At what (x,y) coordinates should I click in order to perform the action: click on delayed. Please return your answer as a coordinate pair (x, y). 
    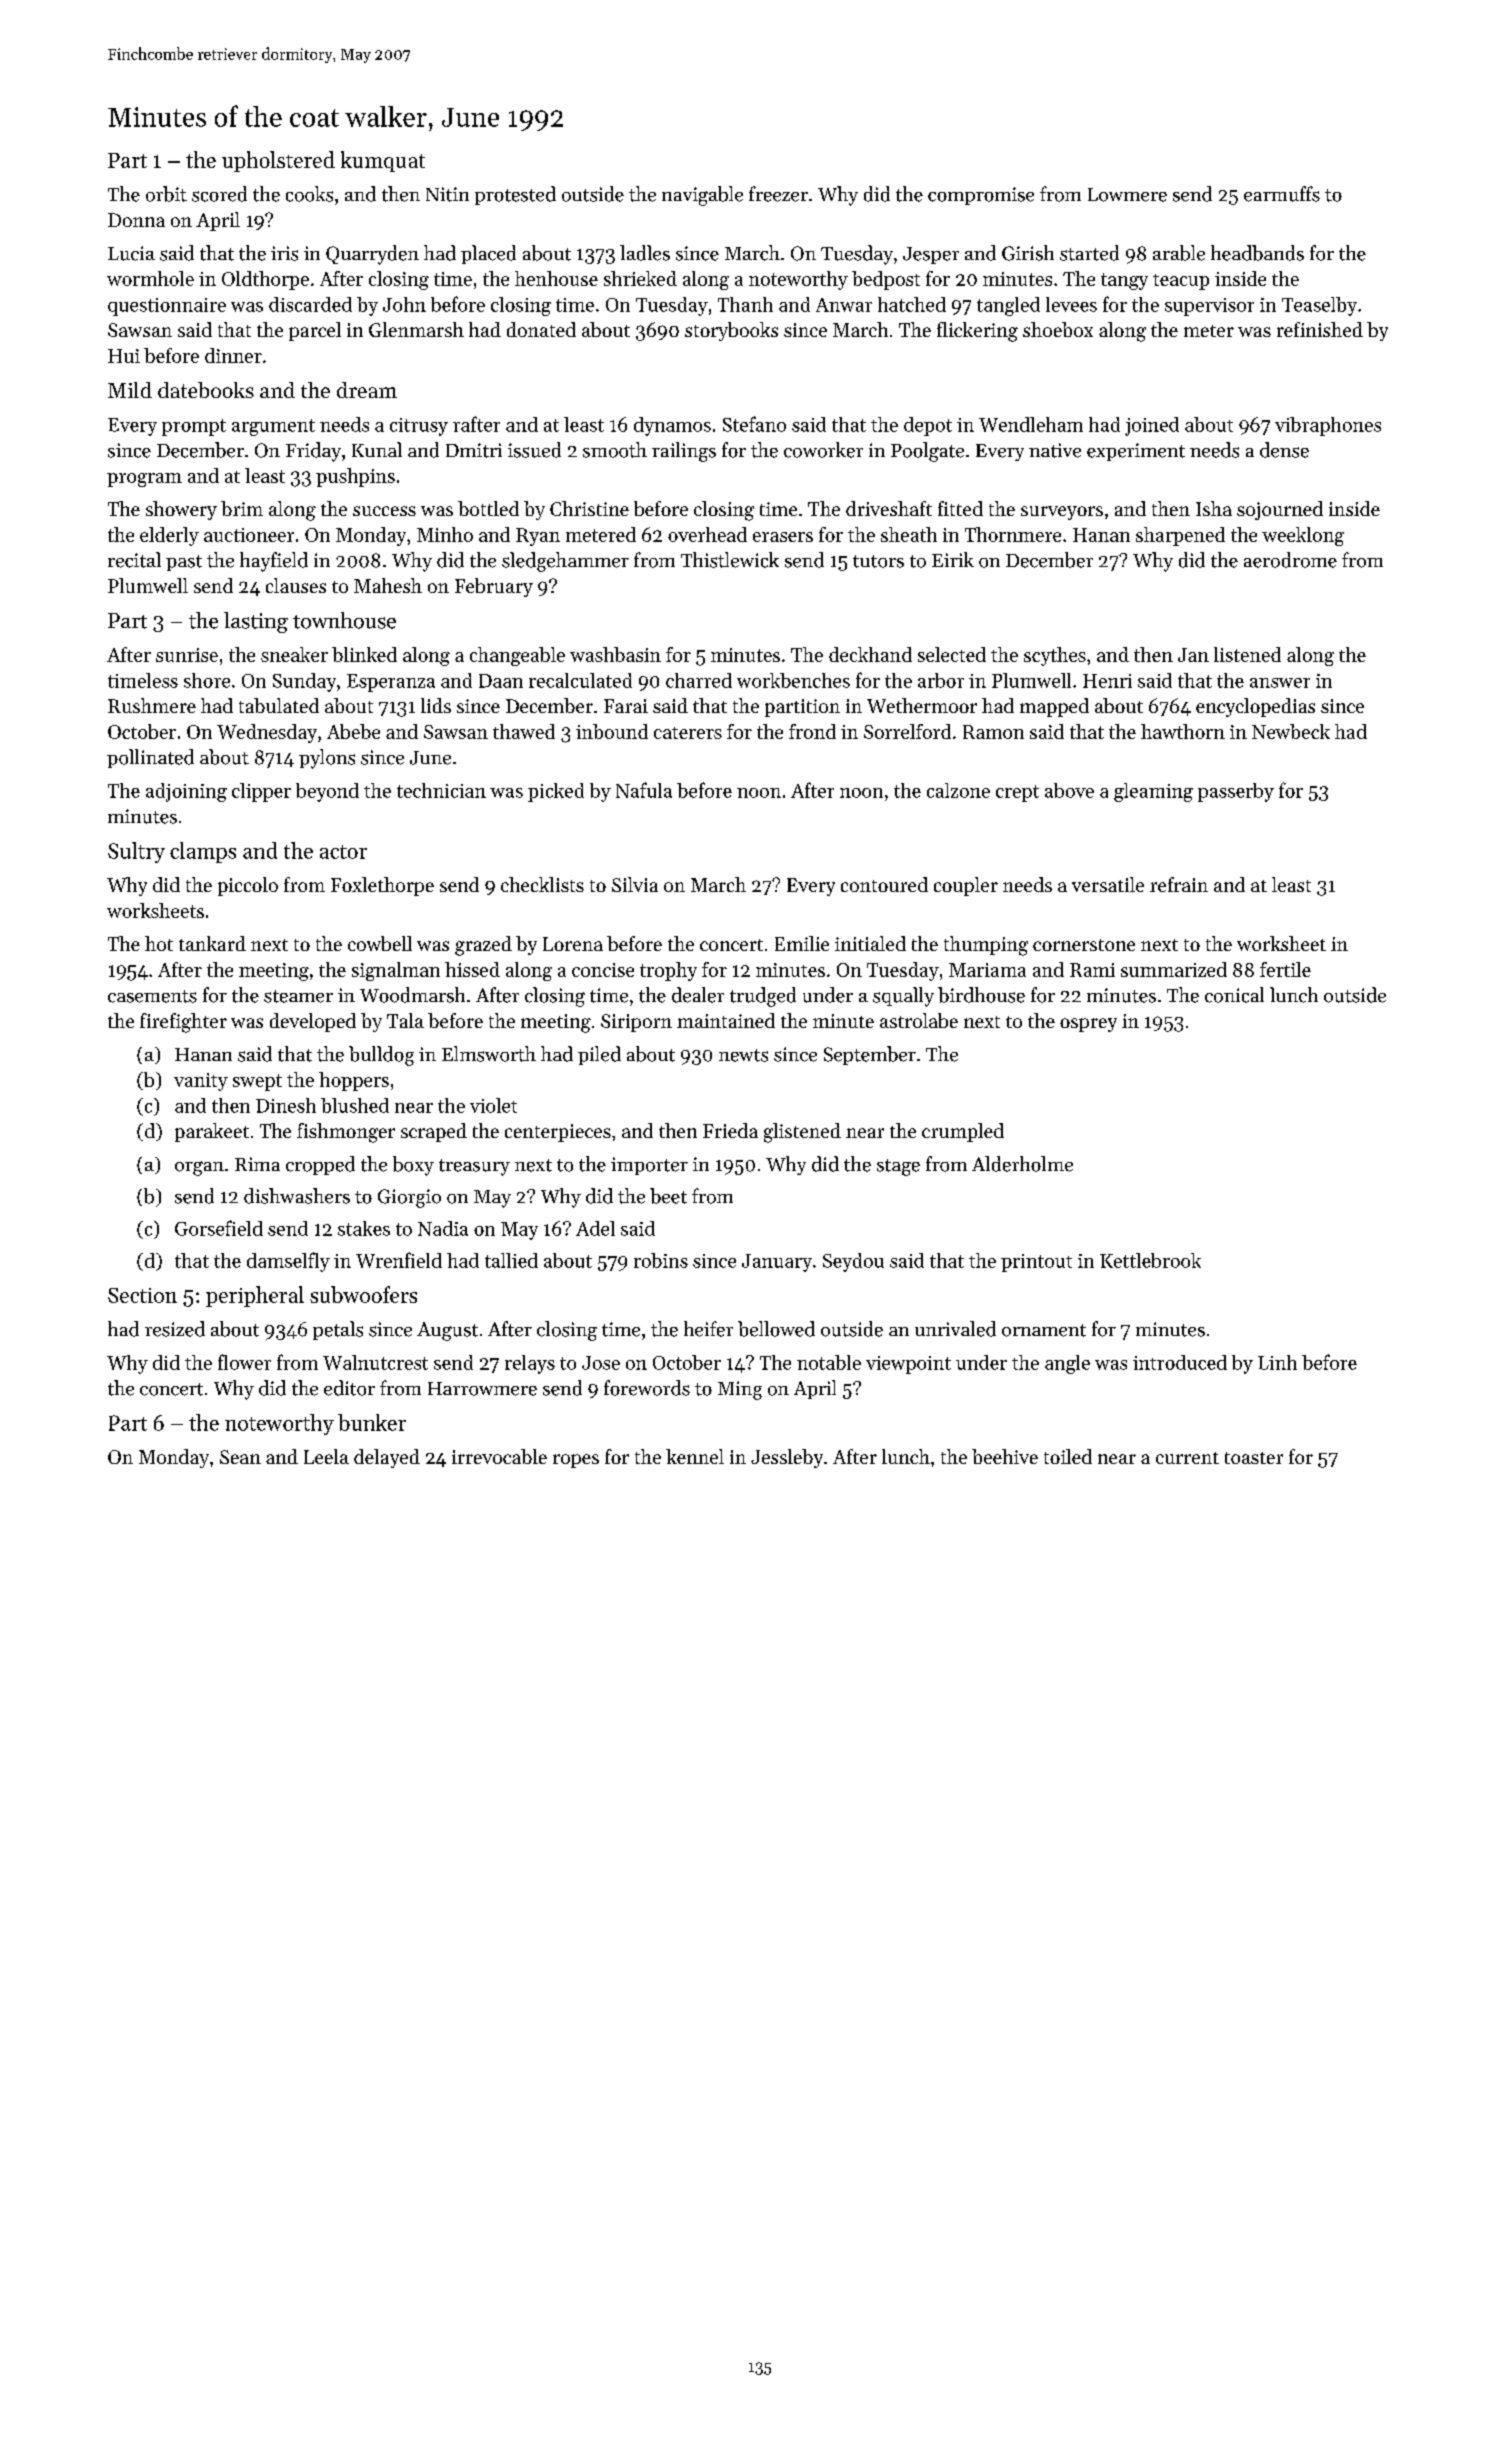
    Looking at the image, I should click on (387, 1458).
